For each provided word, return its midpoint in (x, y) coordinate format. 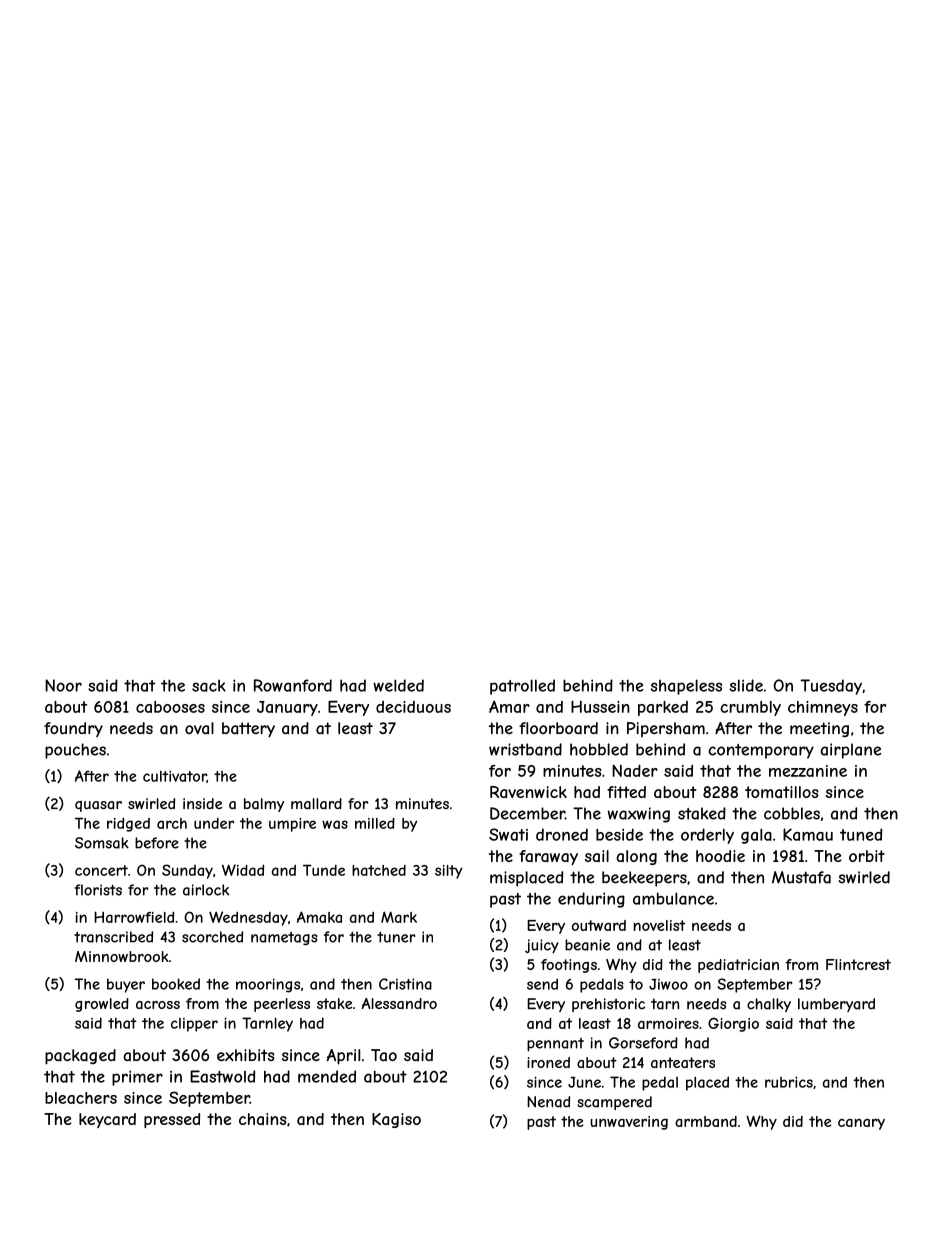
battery (248, 730)
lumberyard (836, 1005)
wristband (525, 749)
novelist (659, 925)
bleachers (81, 1098)
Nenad (548, 1102)
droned (562, 834)
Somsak (102, 843)
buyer (126, 985)
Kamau (808, 834)
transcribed (113, 937)
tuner (396, 937)
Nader (635, 770)
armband (706, 1121)
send (542, 984)
